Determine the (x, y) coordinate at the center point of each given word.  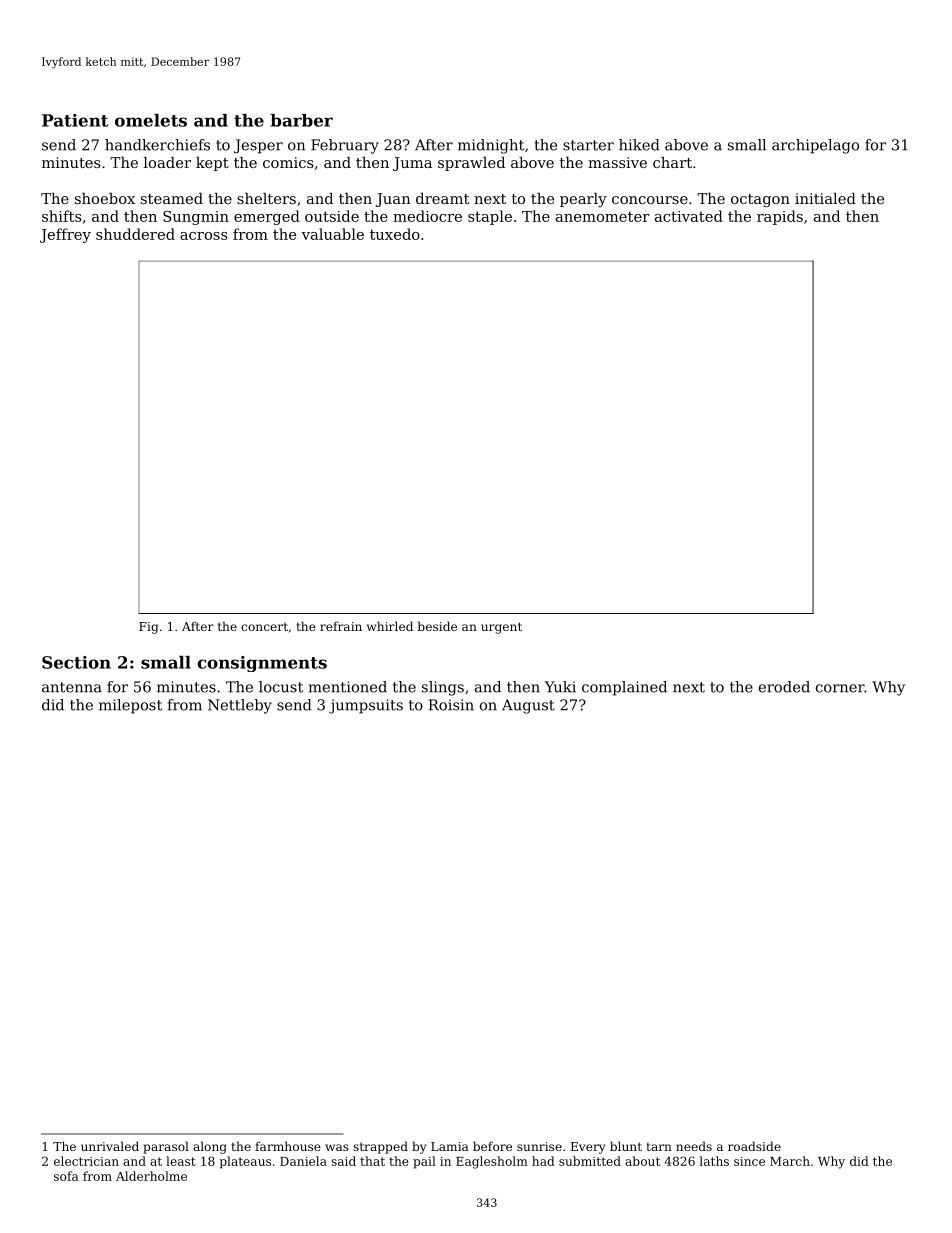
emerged (267, 217)
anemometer (603, 216)
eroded (784, 687)
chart (672, 162)
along (210, 1147)
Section (76, 662)
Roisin (451, 705)
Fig (148, 628)
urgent (501, 628)
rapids (780, 217)
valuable (333, 234)
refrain (341, 626)
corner (840, 688)
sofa (66, 1176)
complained (624, 688)
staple (490, 217)
